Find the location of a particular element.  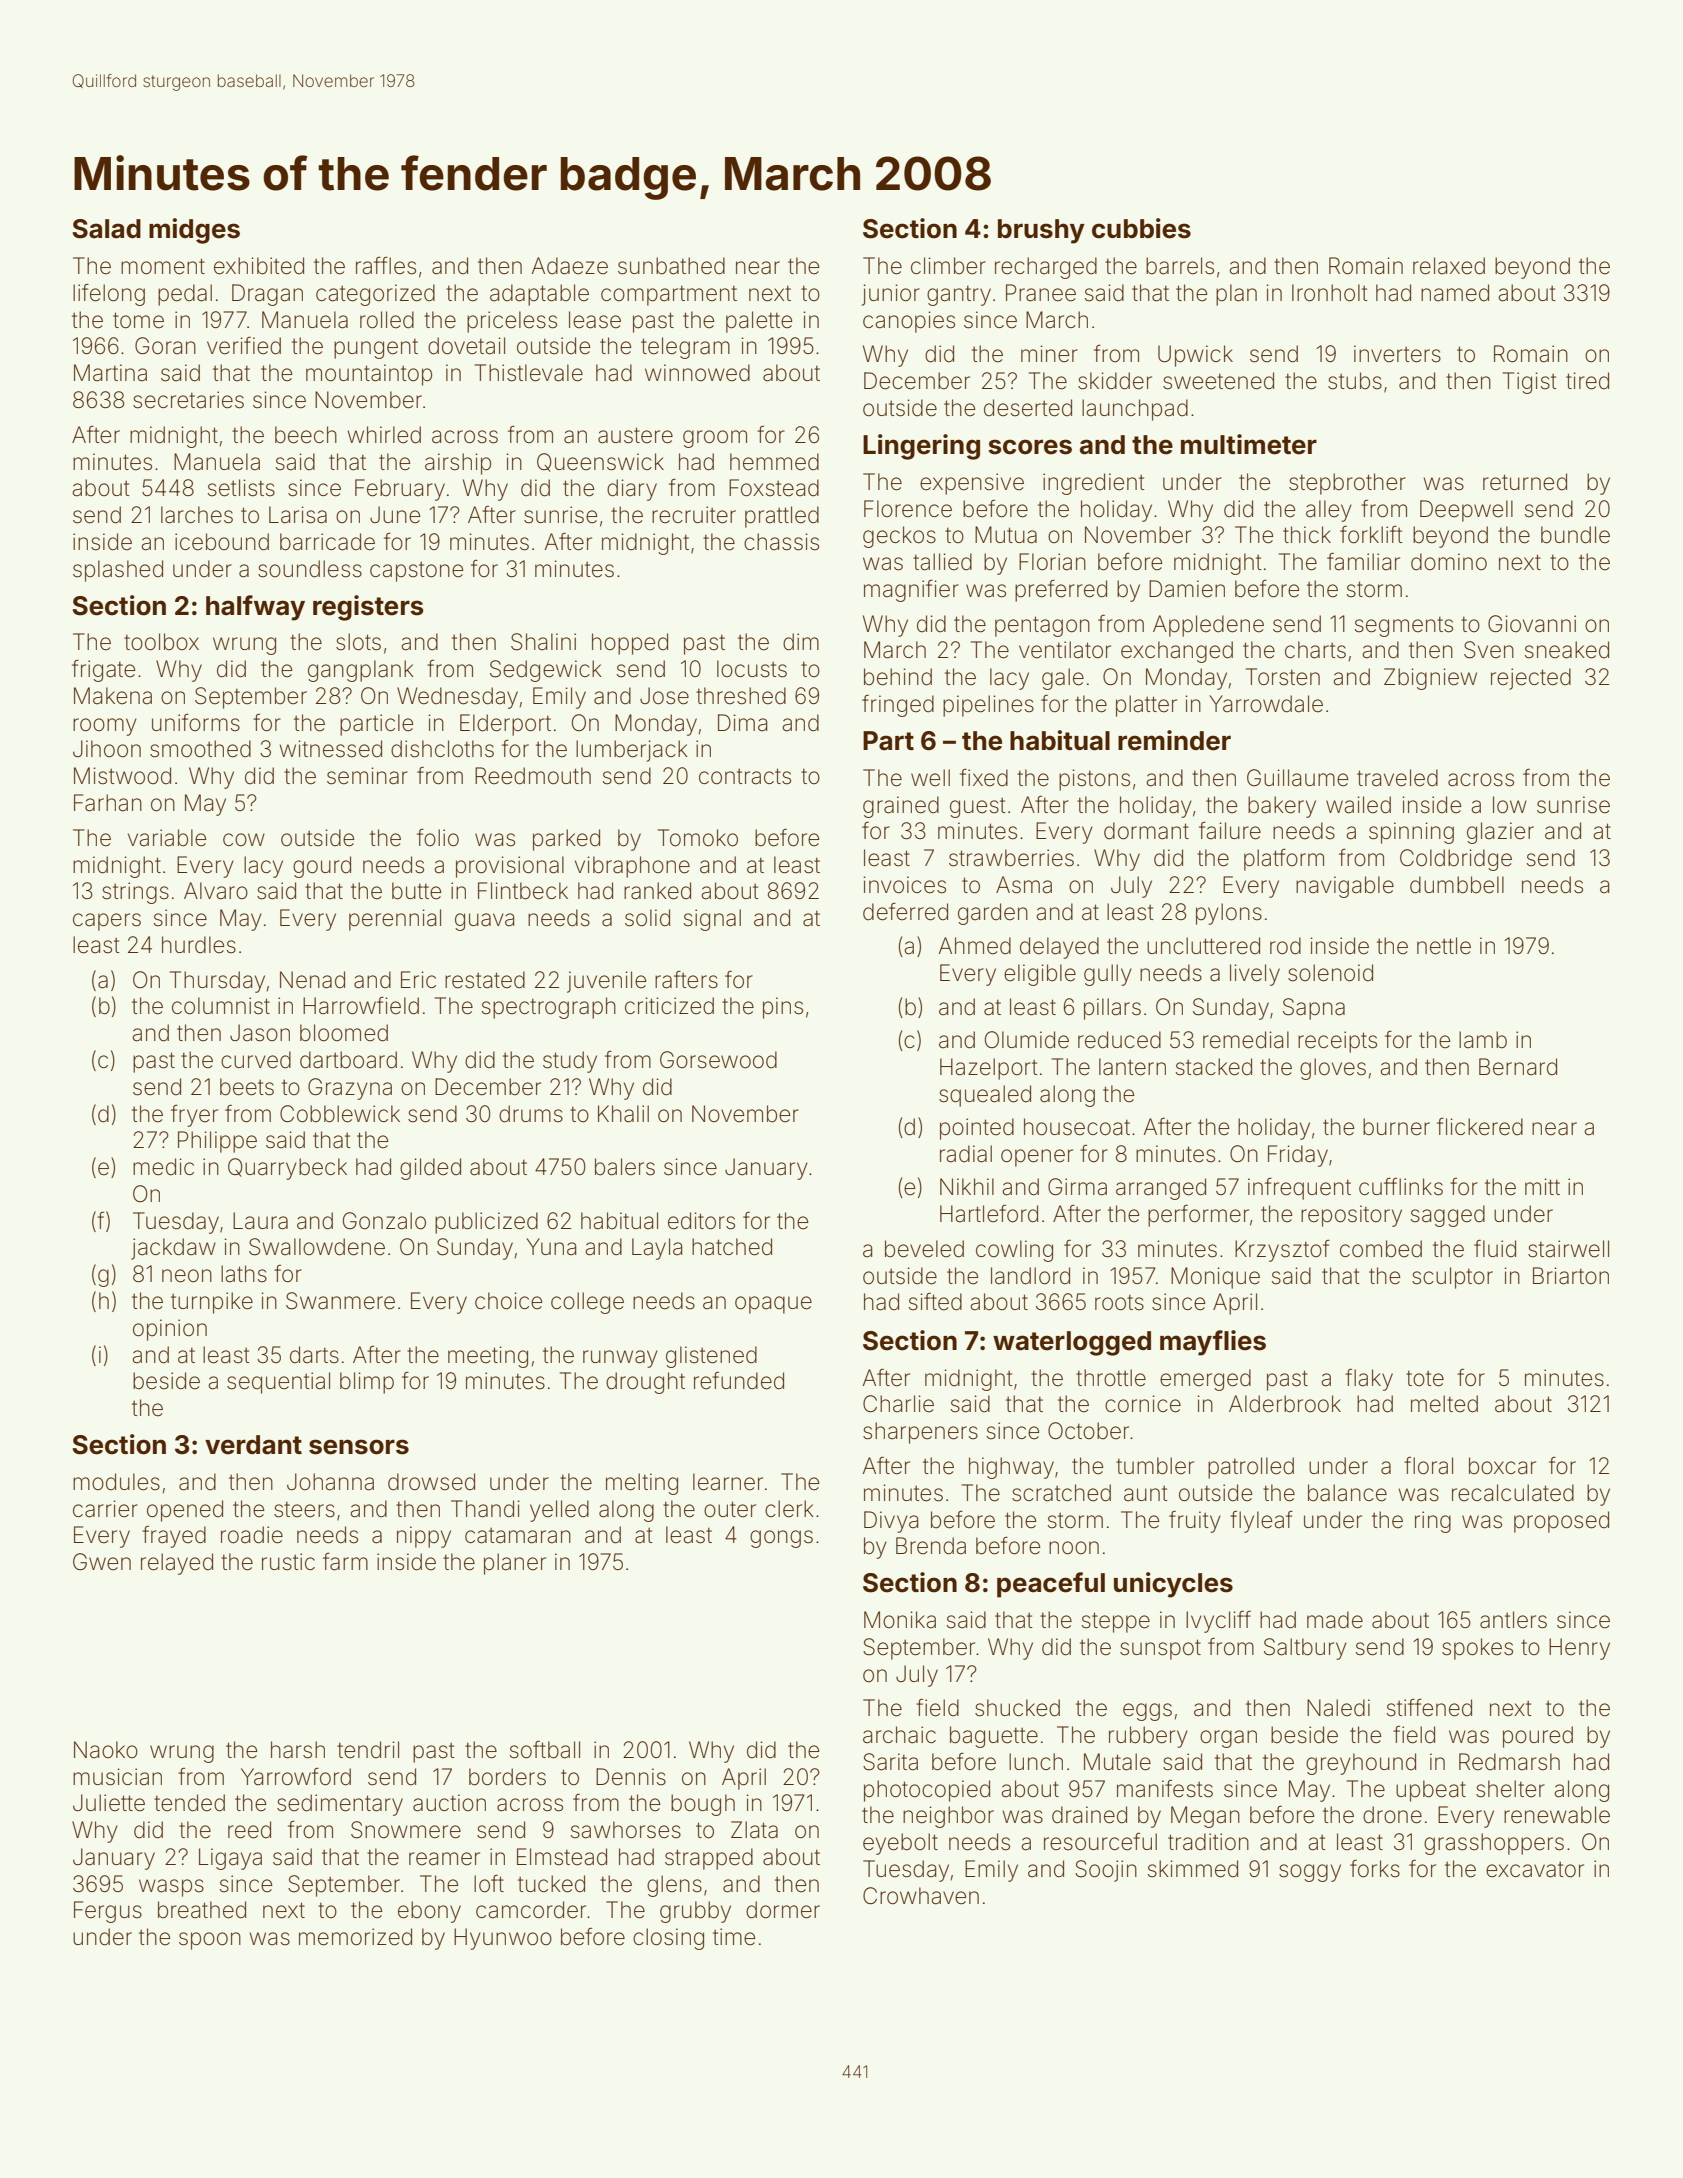

brushy is located at coordinates (1041, 231).
